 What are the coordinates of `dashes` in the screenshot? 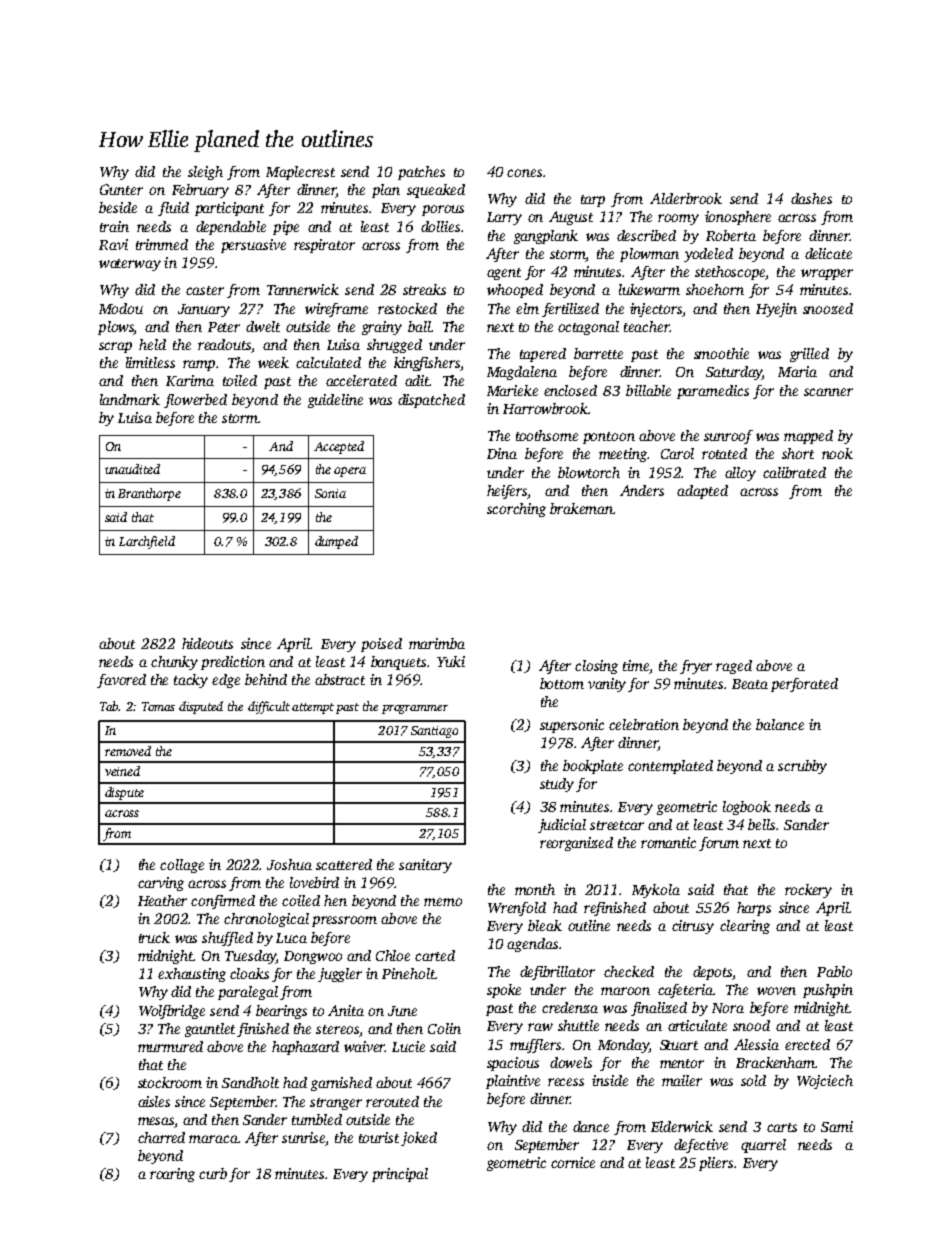 It's located at (811, 198).
